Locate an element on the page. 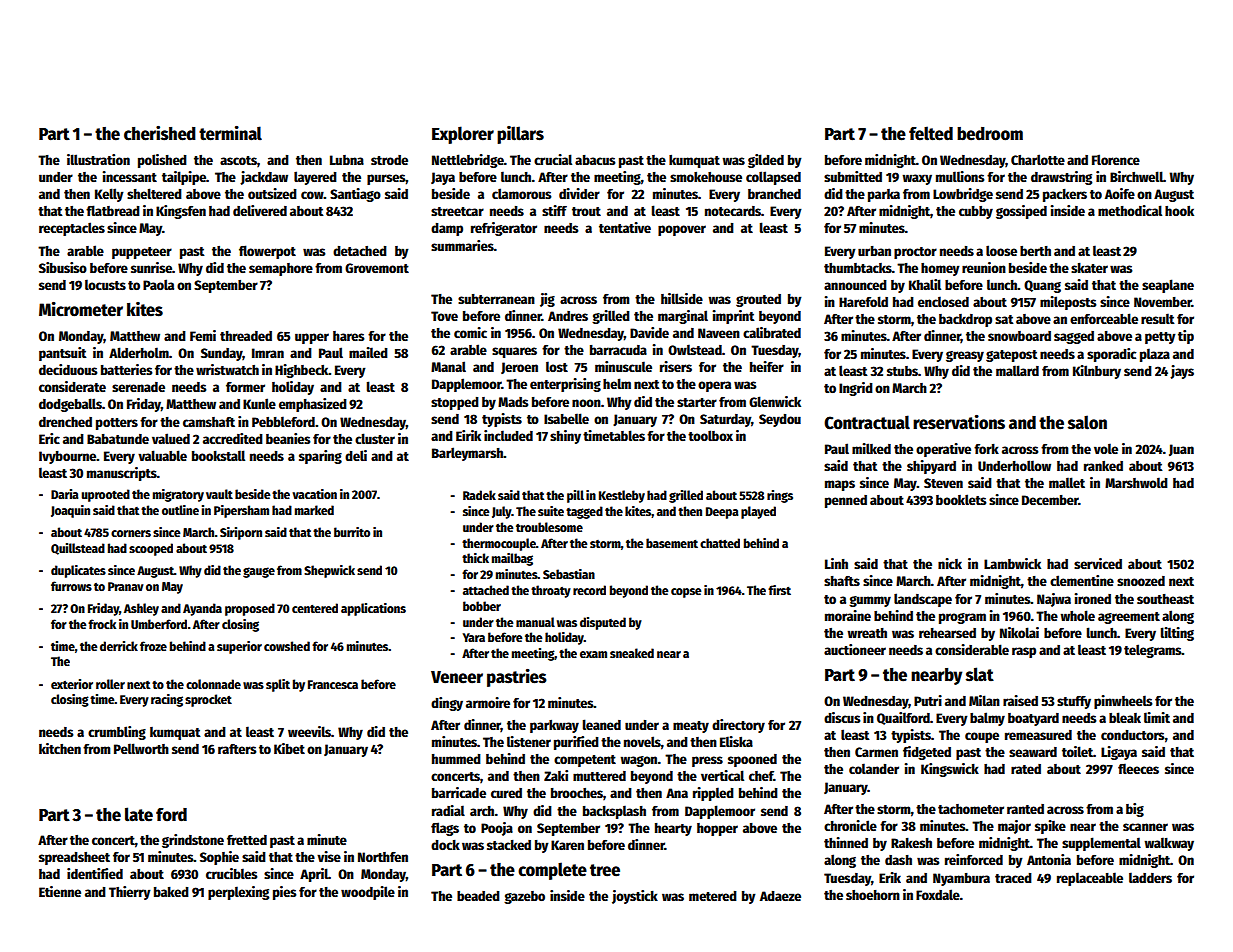  exam is located at coordinates (593, 654).
